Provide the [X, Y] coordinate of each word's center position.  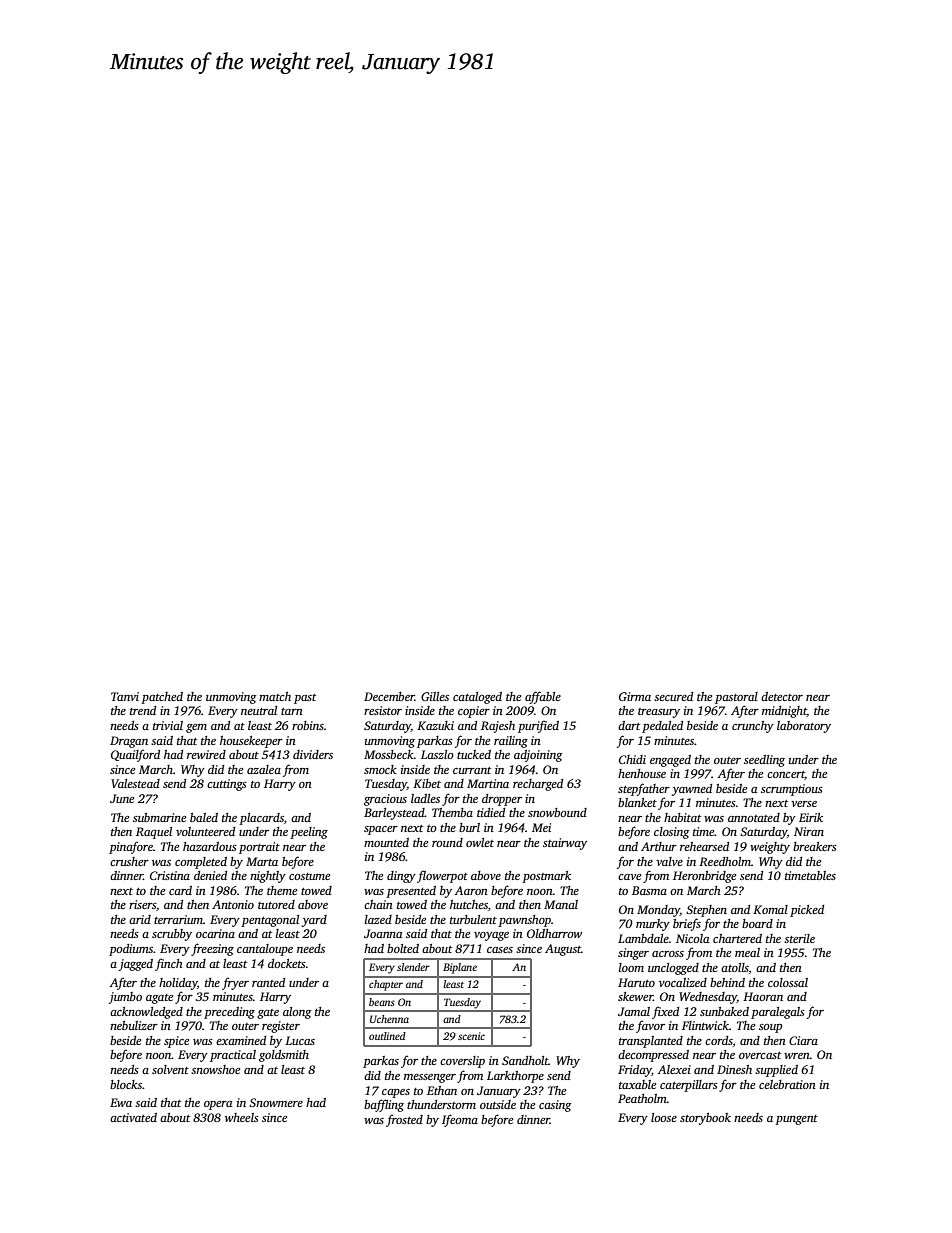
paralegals [778, 1013]
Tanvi [125, 696]
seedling [764, 761]
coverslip [462, 1062]
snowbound [557, 812]
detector [782, 696]
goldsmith [284, 1056]
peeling [309, 833]
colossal [788, 982]
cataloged [477, 698]
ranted [268, 982]
